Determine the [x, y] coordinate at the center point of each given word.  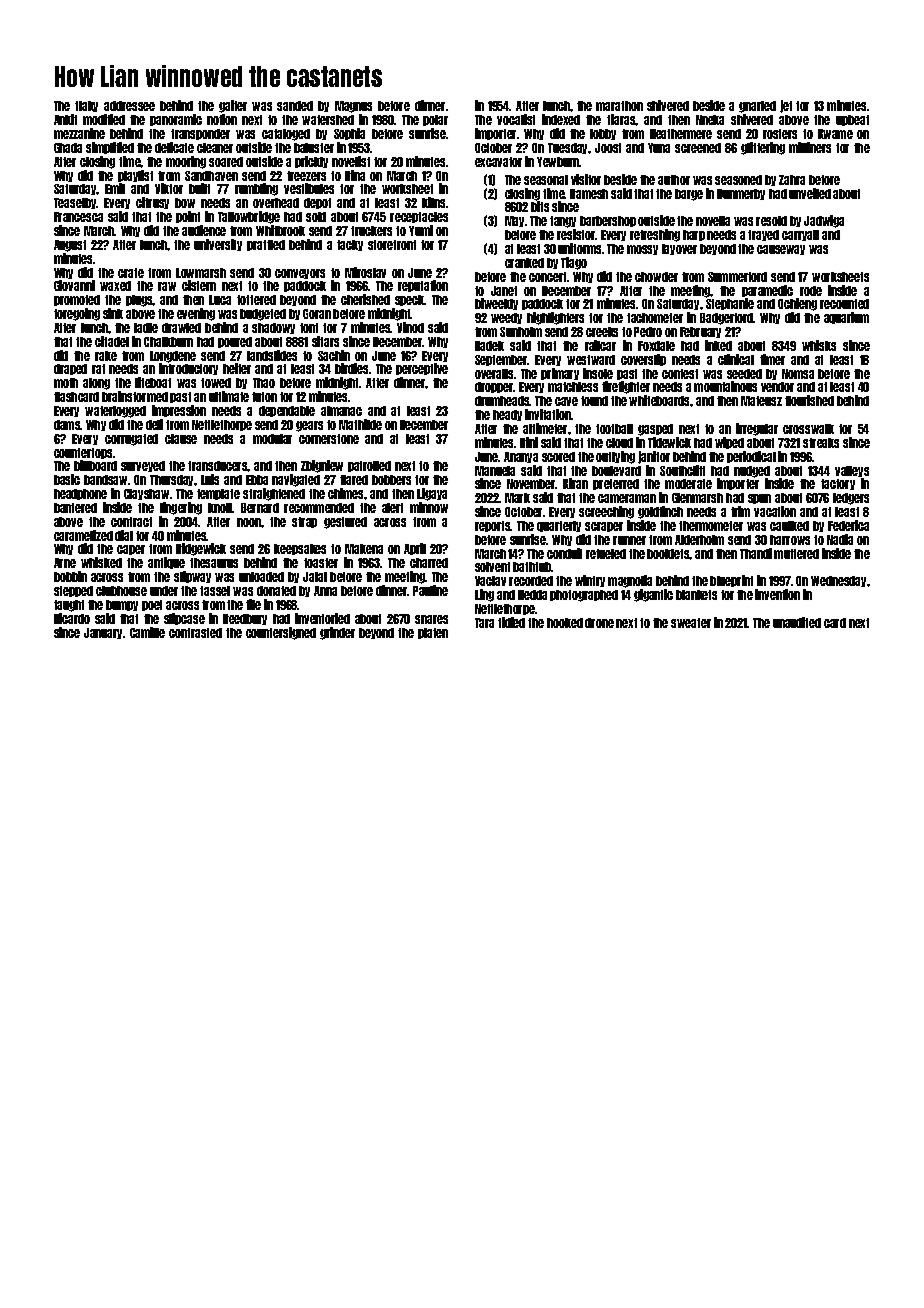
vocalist [516, 119]
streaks [821, 443]
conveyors [300, 274]
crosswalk [808, 429]
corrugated [131, 440]
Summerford [737, 277]
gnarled [757, 107]
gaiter [233, 106]
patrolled [369, 466]
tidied [511, 622]
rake [106, 356]
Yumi [421, 230]
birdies [351, 368]
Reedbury [245, 619]
